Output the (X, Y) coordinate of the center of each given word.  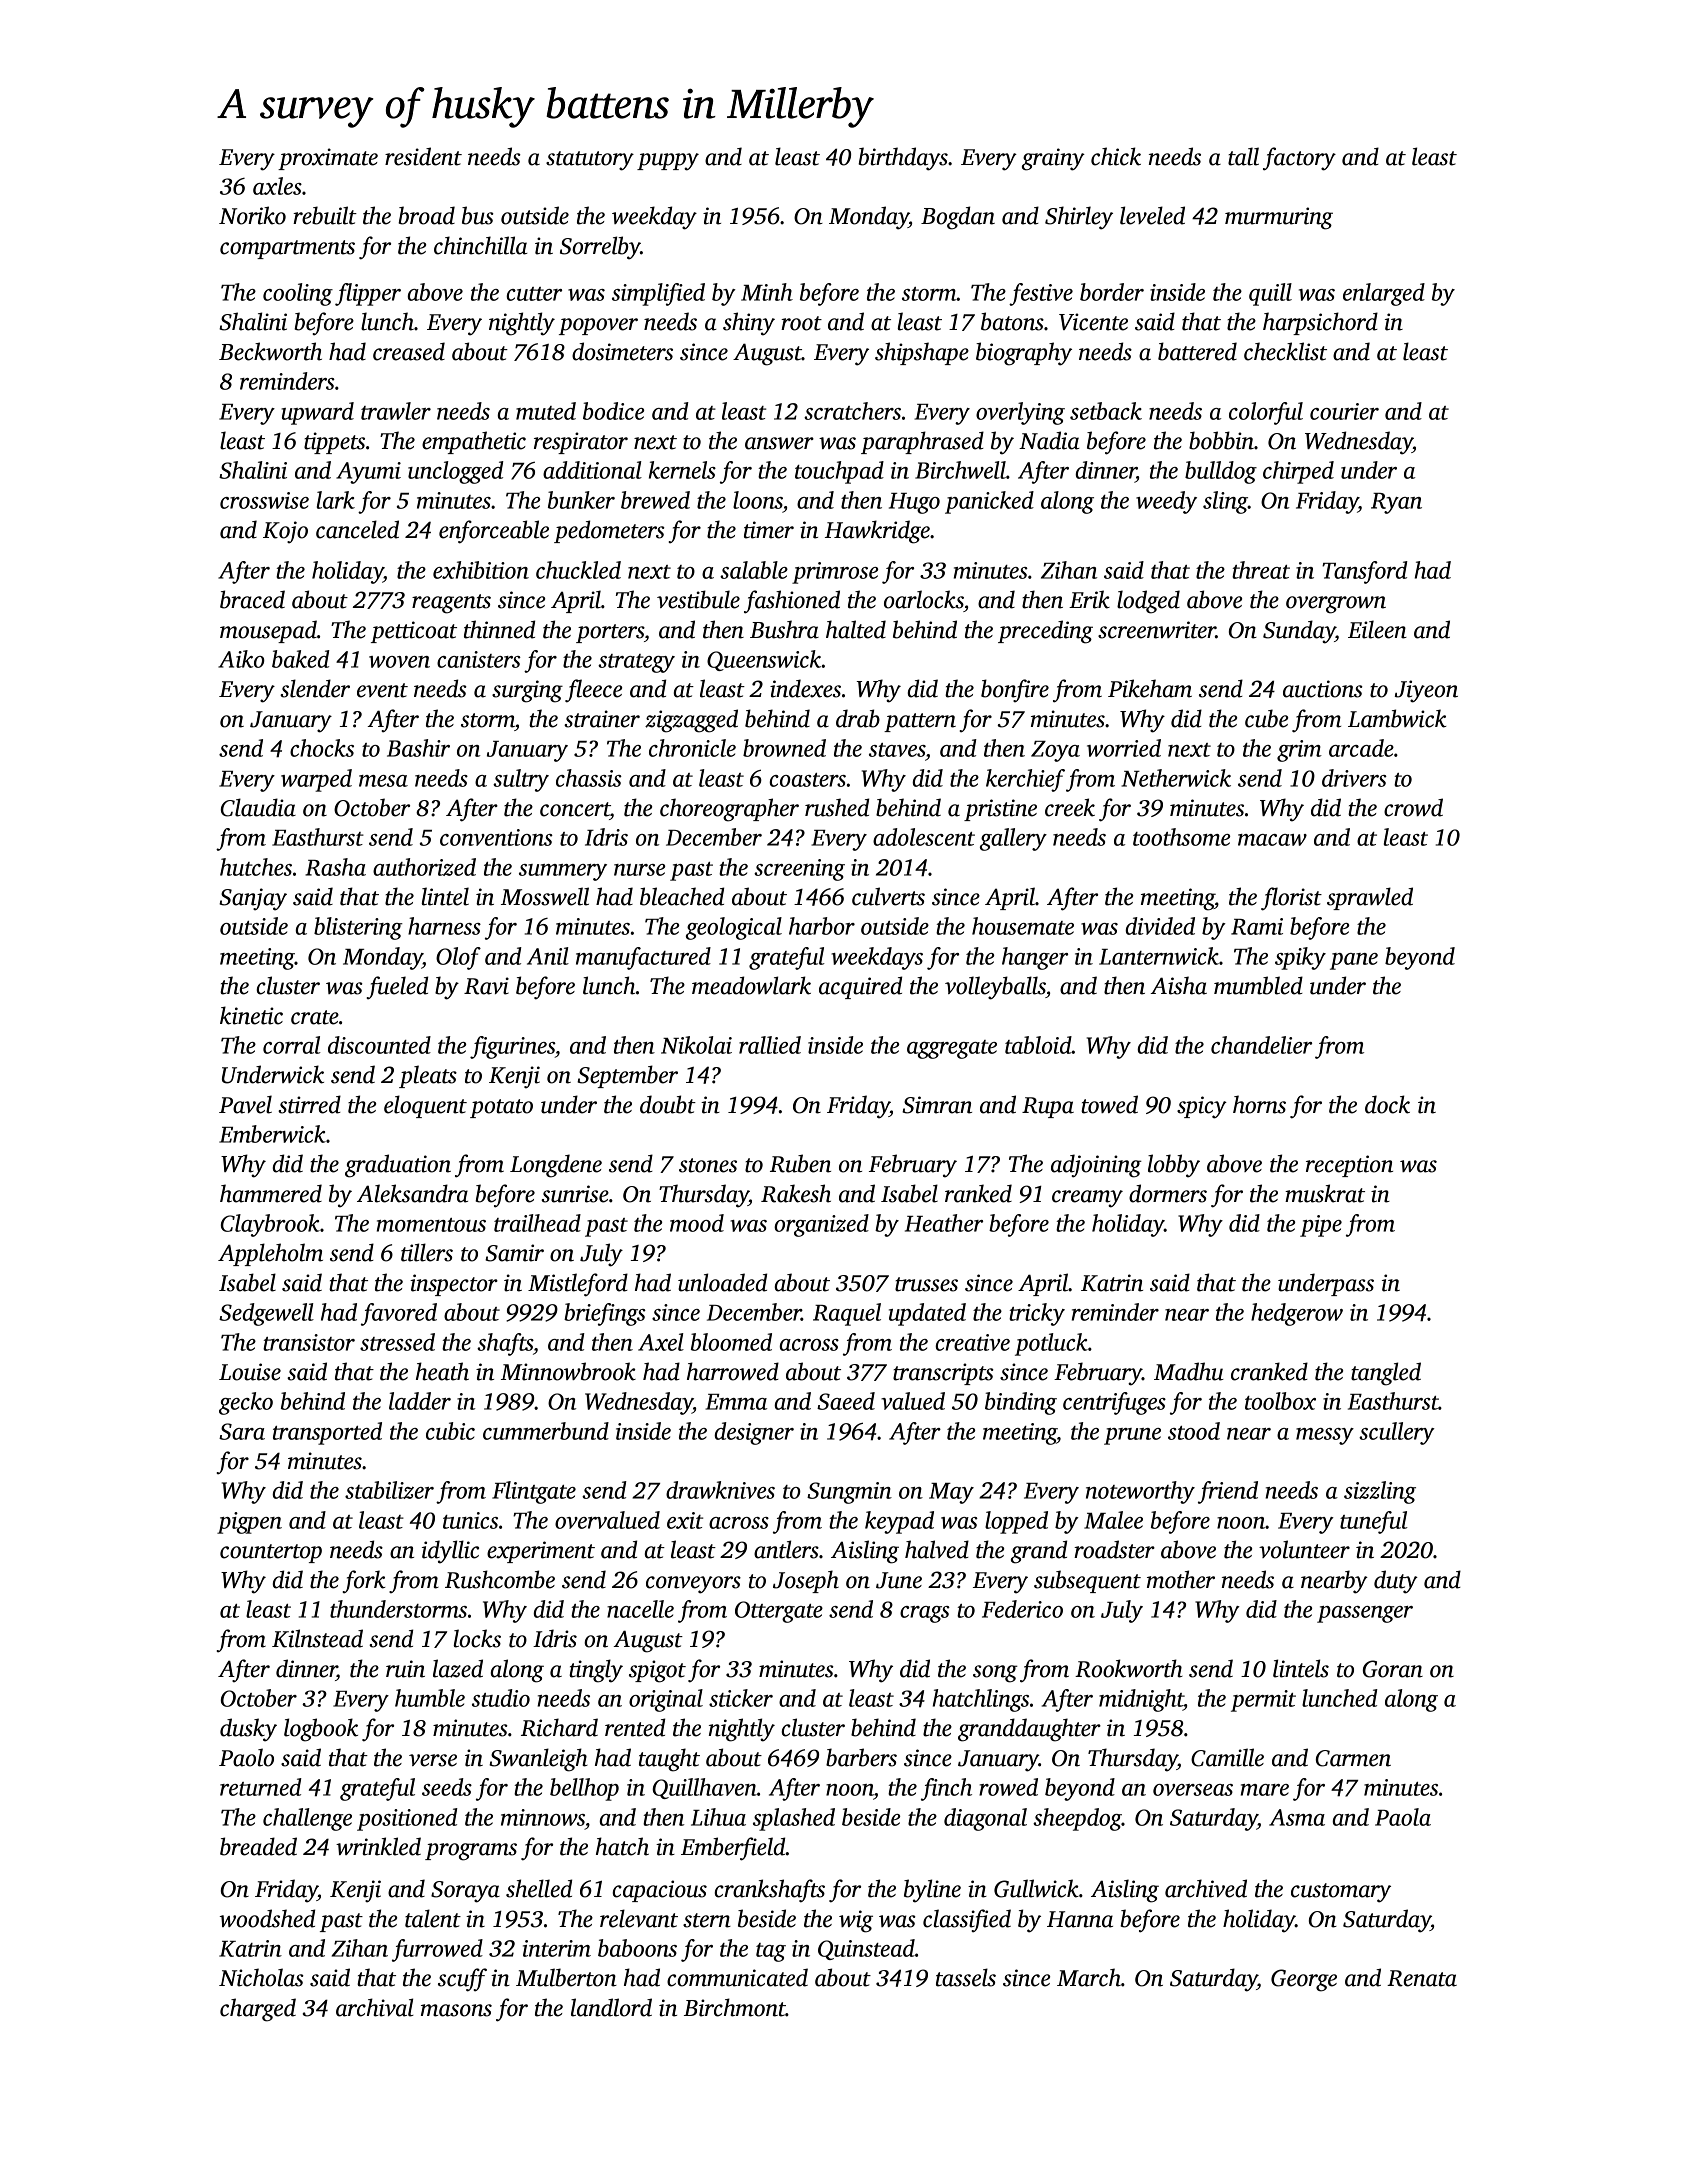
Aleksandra (412, 1193)
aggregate (952, 1049)
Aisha (1178, 985)
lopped (1016, 1522)
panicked (989, 502)
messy (1325, 1436)
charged (258, 2010)
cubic (450, 1431)
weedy (1166, 502)
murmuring (1279, 218)
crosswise (264, 500)
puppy (668, 162)
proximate (328, 159)
